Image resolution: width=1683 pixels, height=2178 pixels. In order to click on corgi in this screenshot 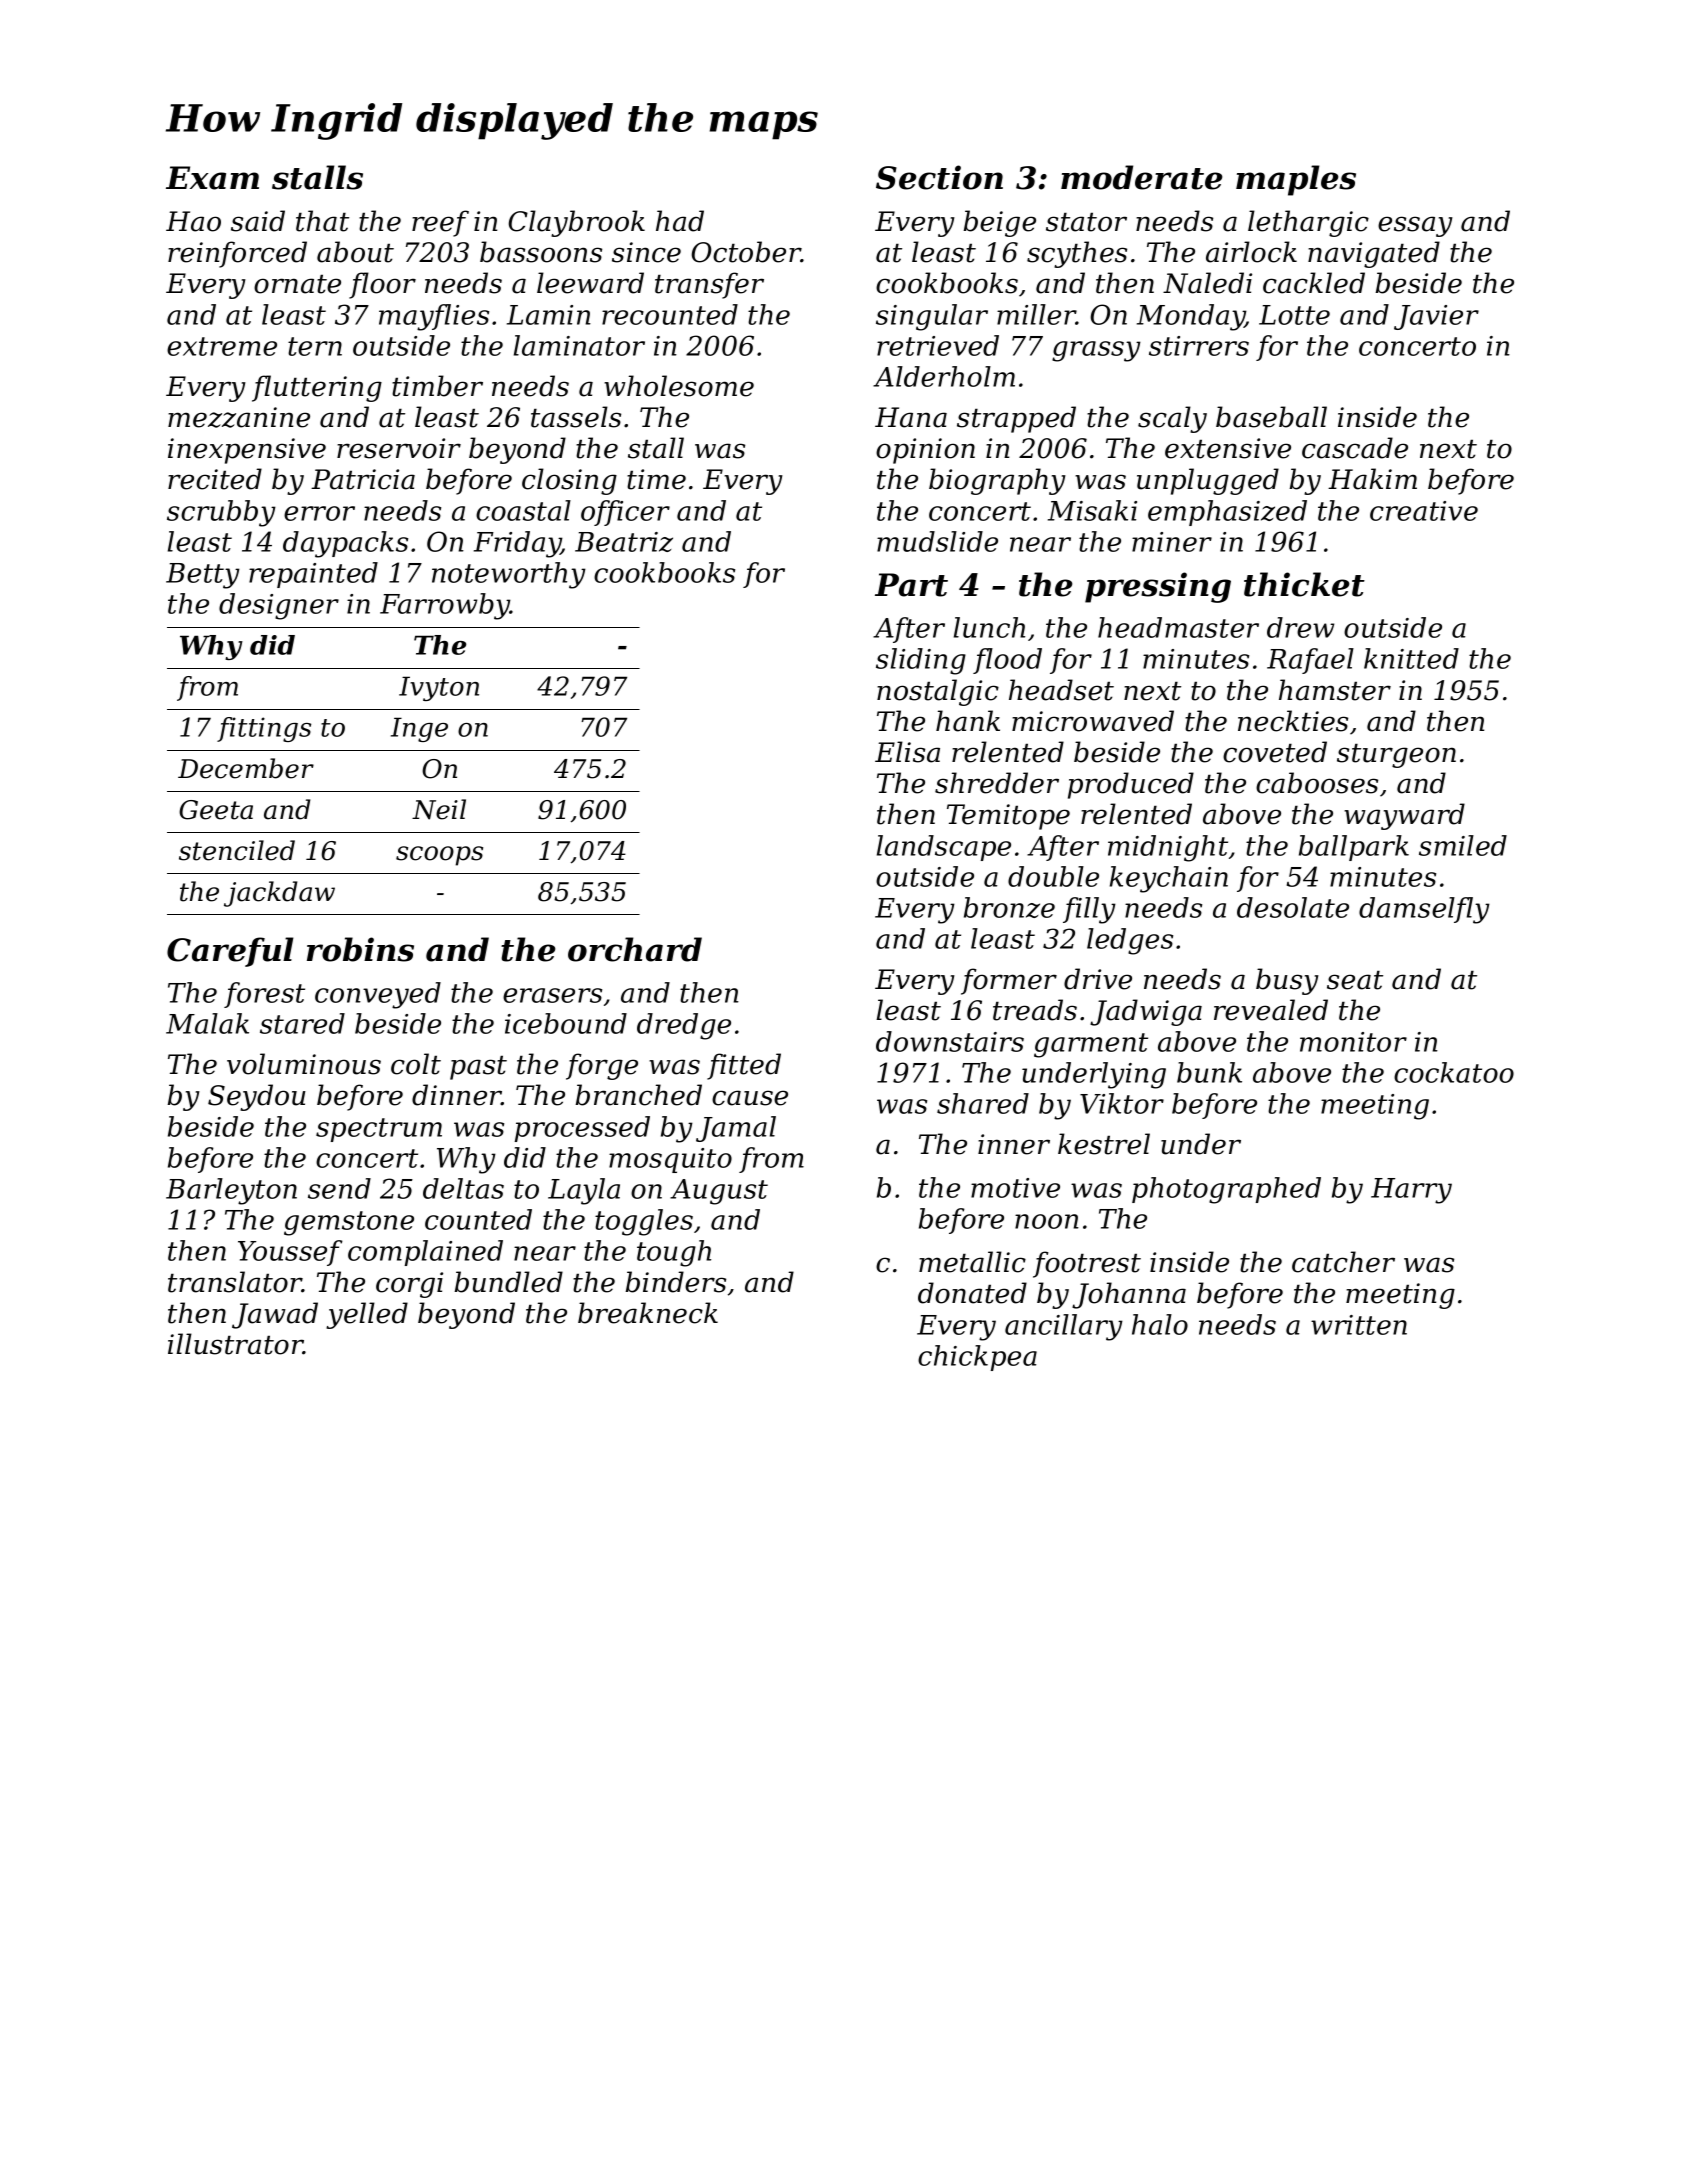, I will do `click(409, 1285)`.
